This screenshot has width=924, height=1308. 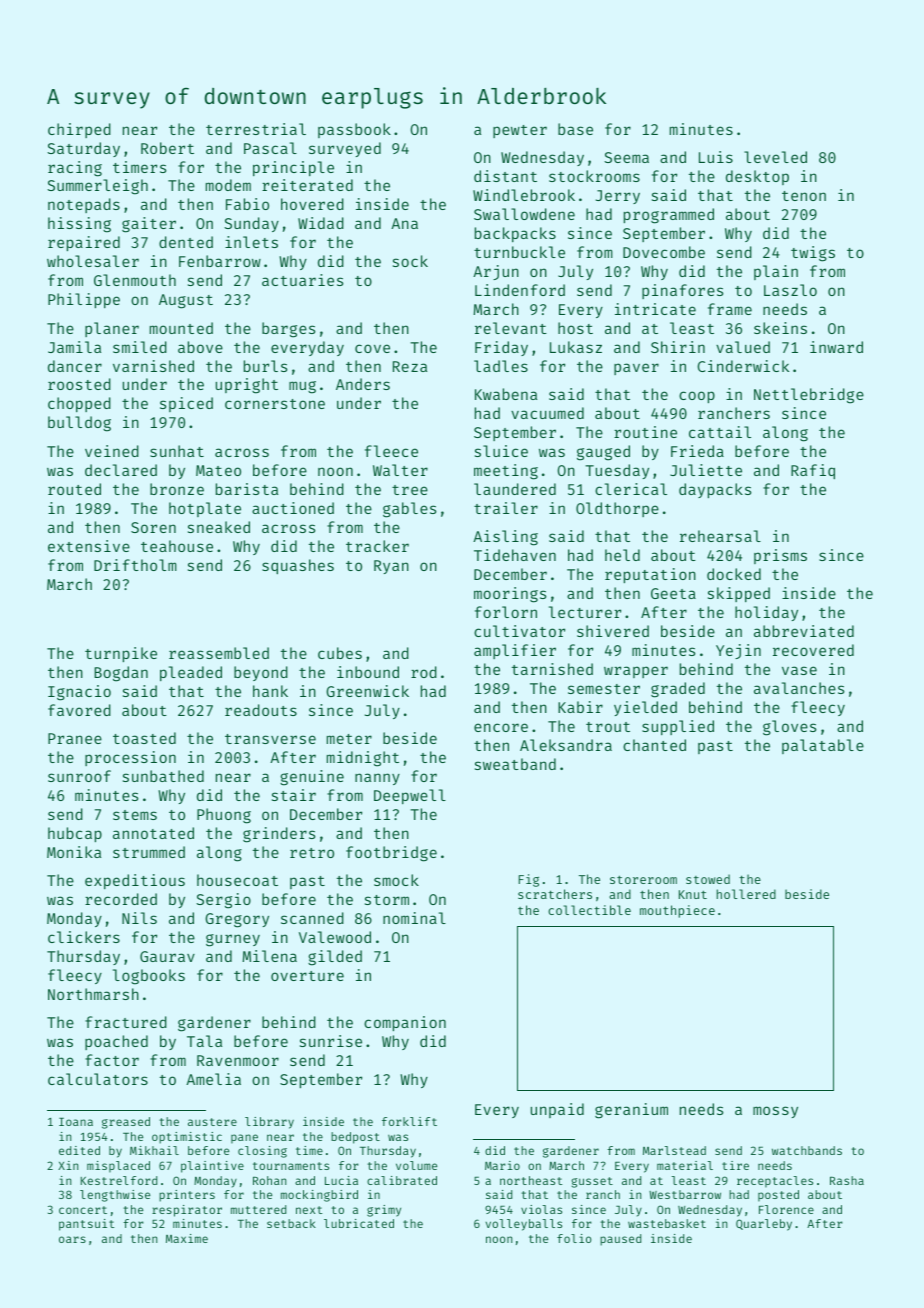 I want to click on stowed, so click(x=708, y=879).
